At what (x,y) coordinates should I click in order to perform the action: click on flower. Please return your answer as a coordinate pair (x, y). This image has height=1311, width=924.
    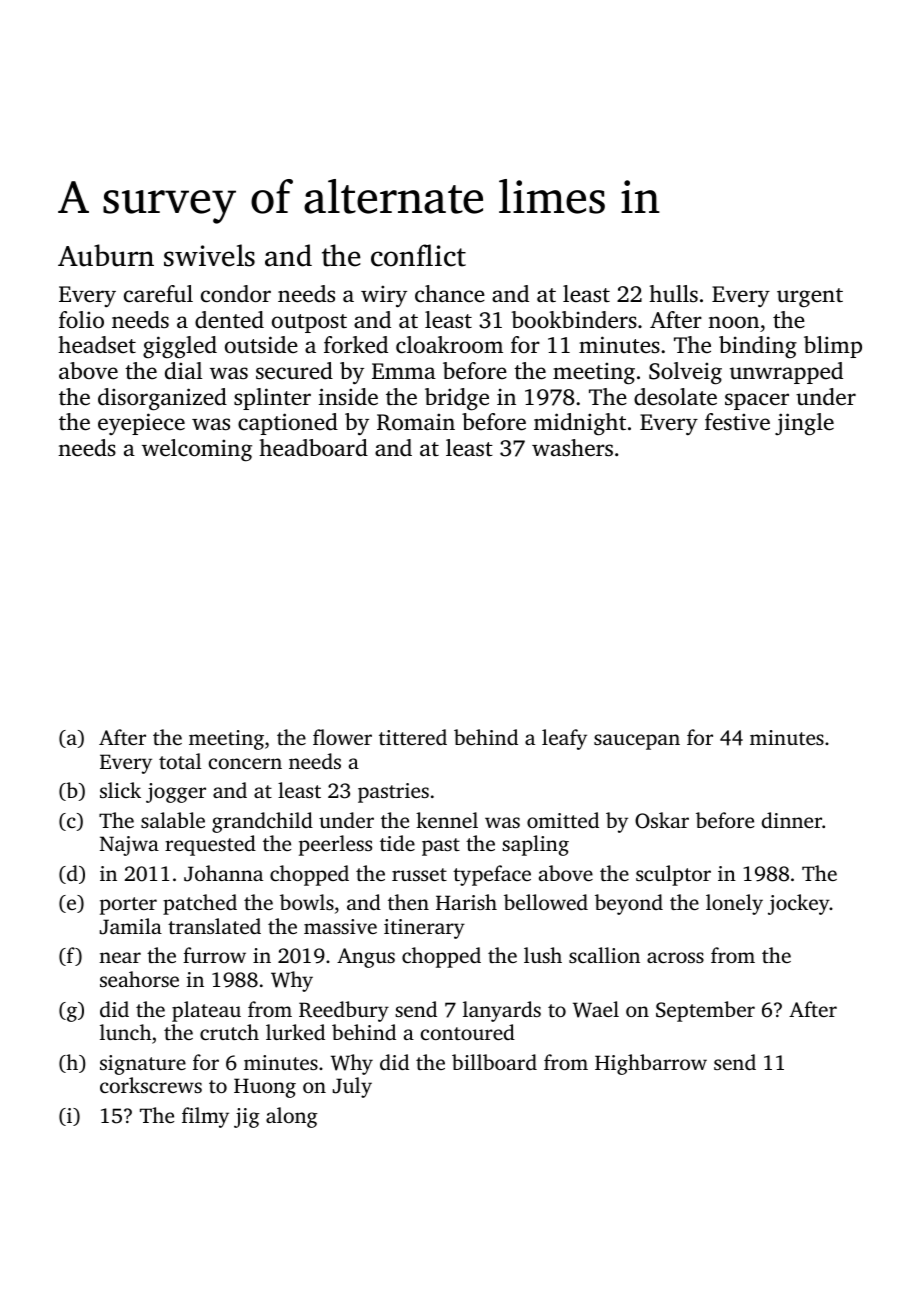
    Looking at the image, I should click on (342, 737).
